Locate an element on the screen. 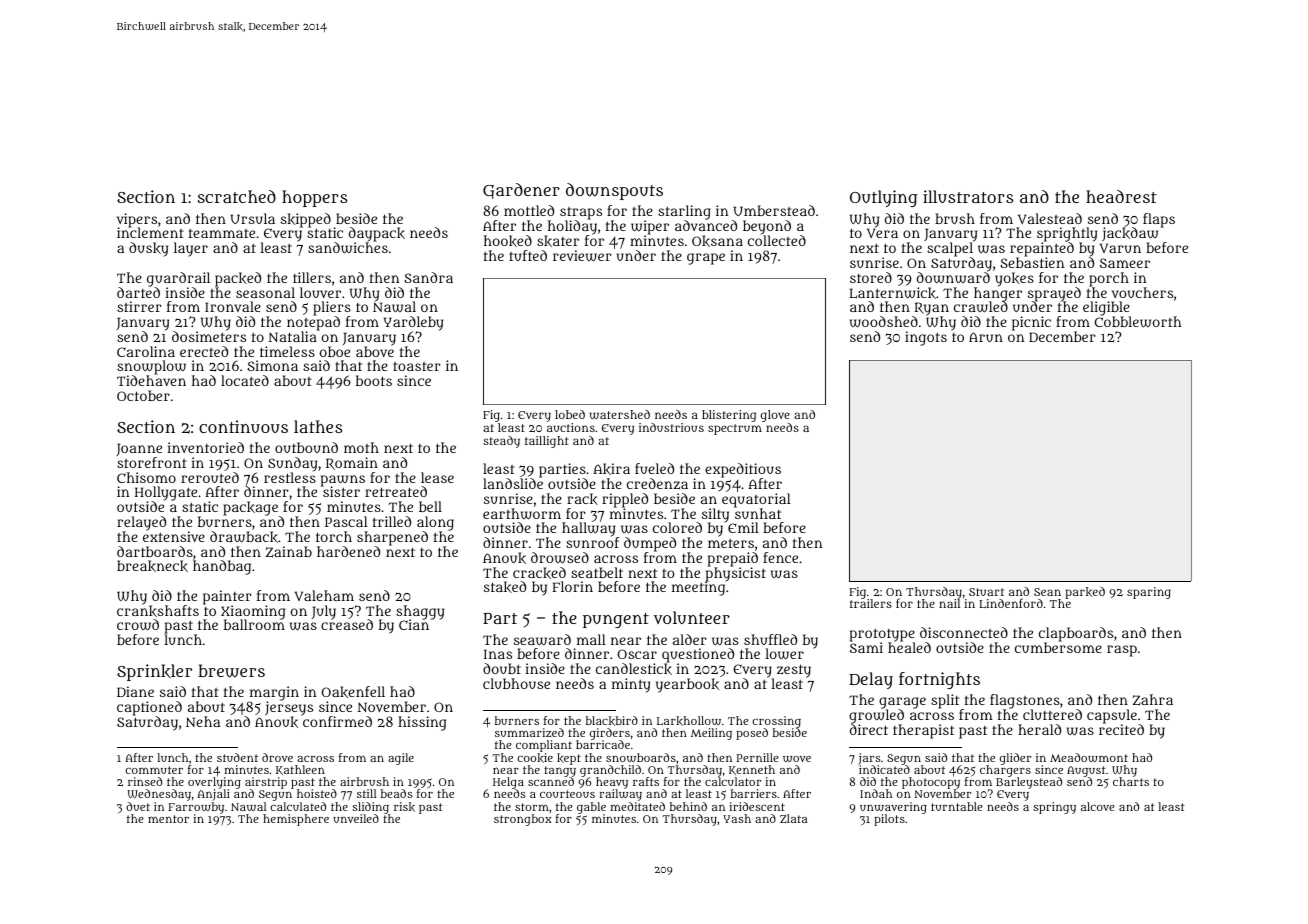 Image resolution: width=1308 pixels, height=924 pixels. Sunday is located at coordinates (292, 464).
